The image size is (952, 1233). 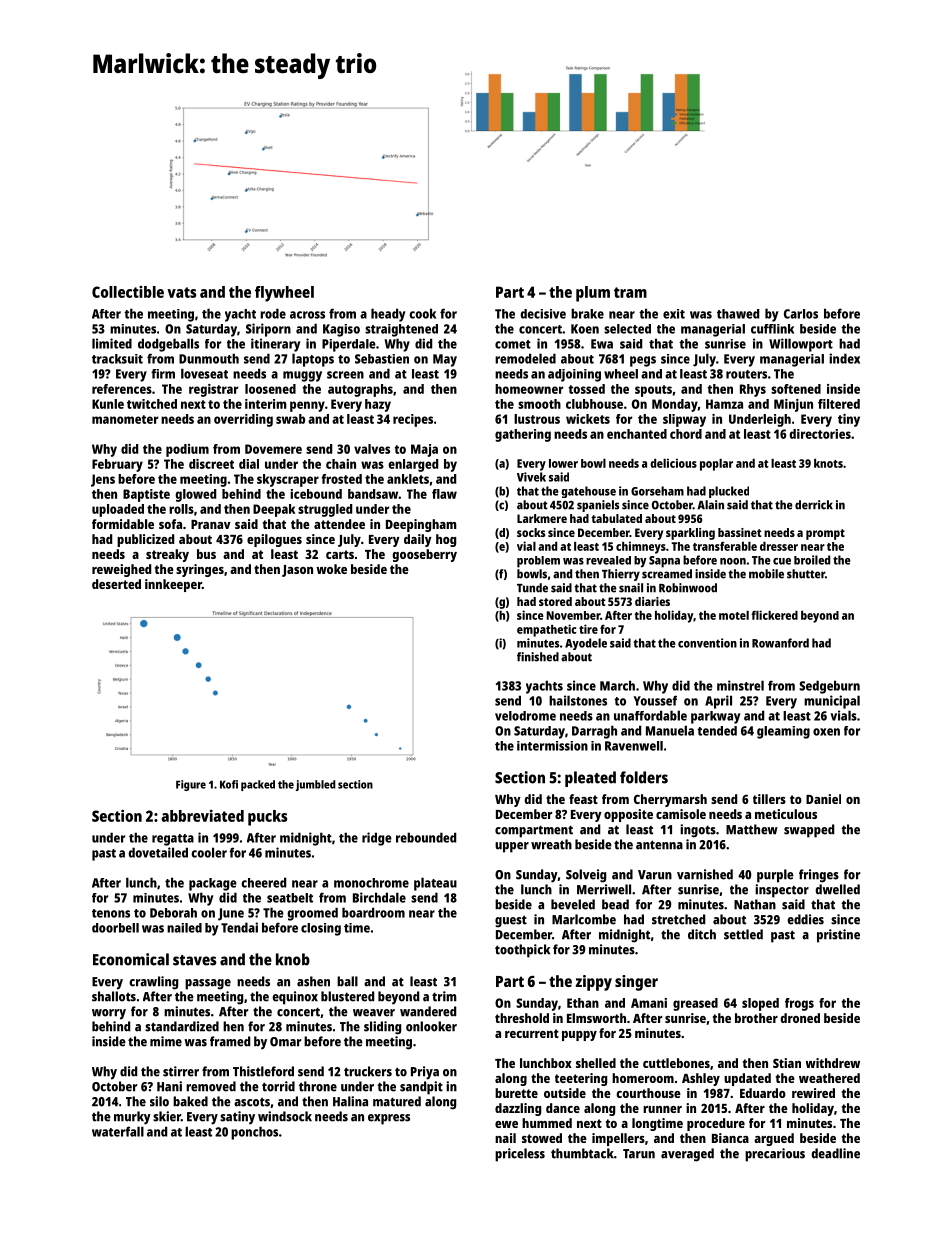 I want to click on heady, so click(x=388, y=315).
